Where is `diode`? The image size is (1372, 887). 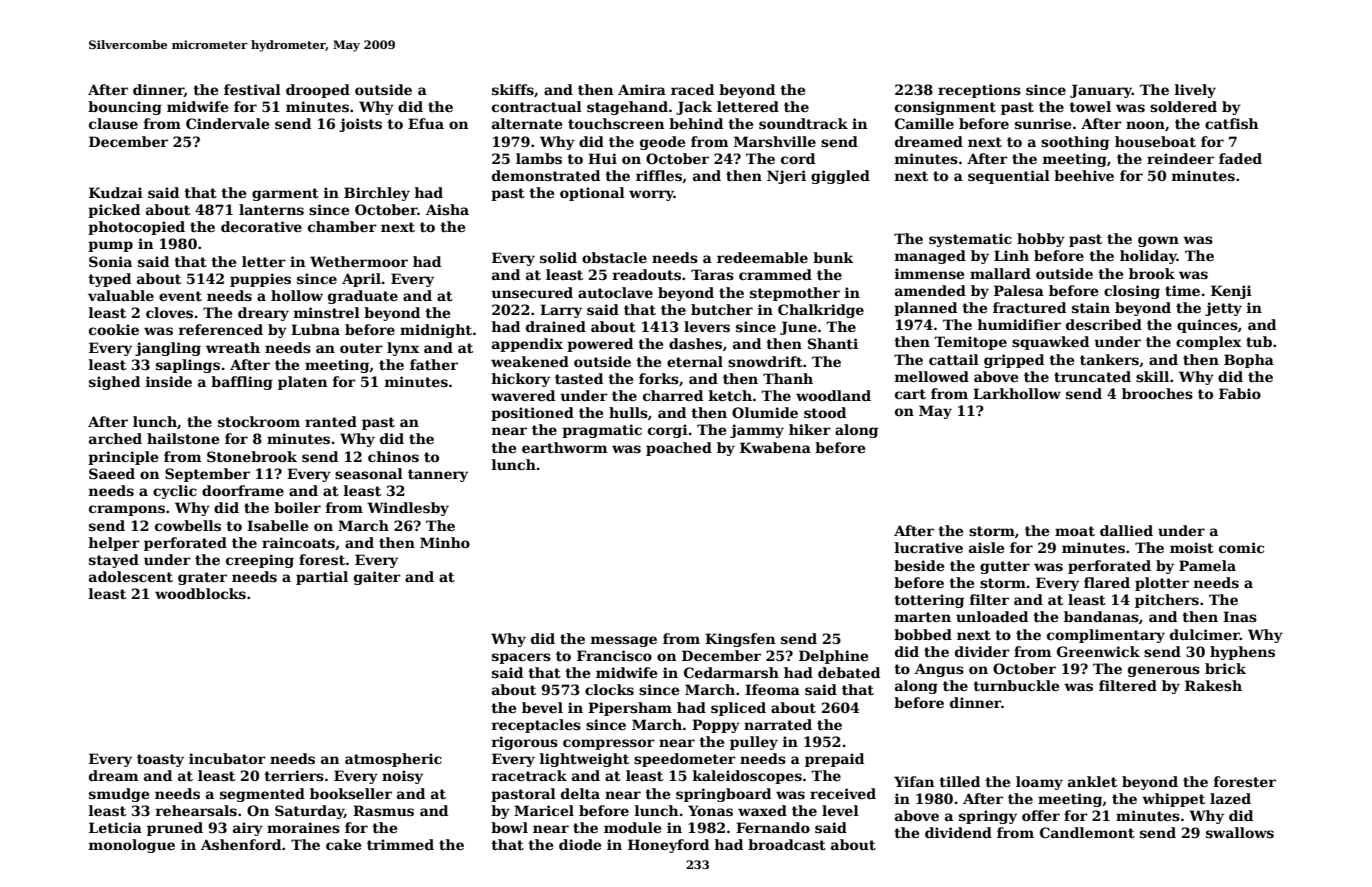
diode is located at coordinates (580, 844).
